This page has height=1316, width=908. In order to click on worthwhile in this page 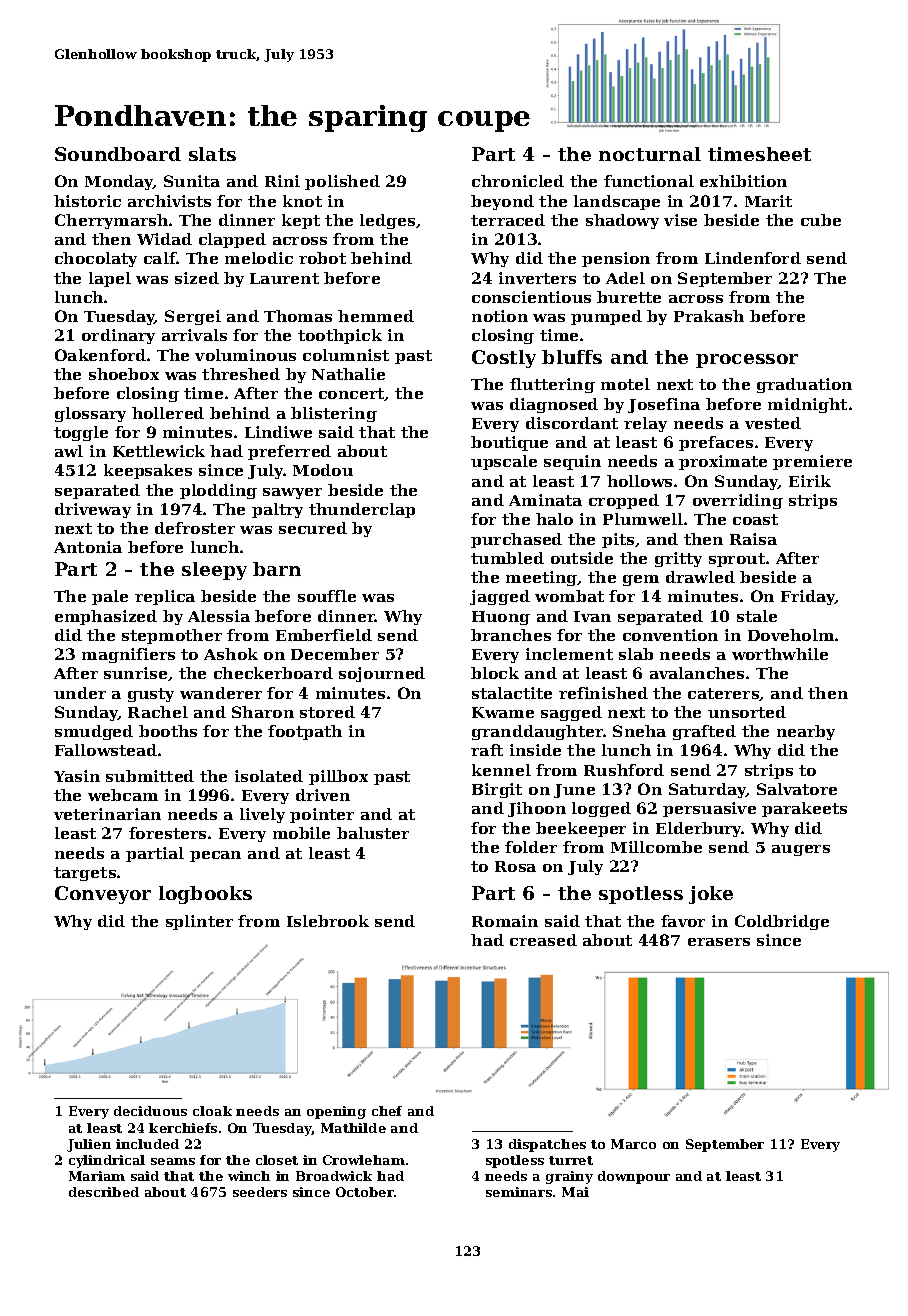, I will do `click(780, 654)`.
